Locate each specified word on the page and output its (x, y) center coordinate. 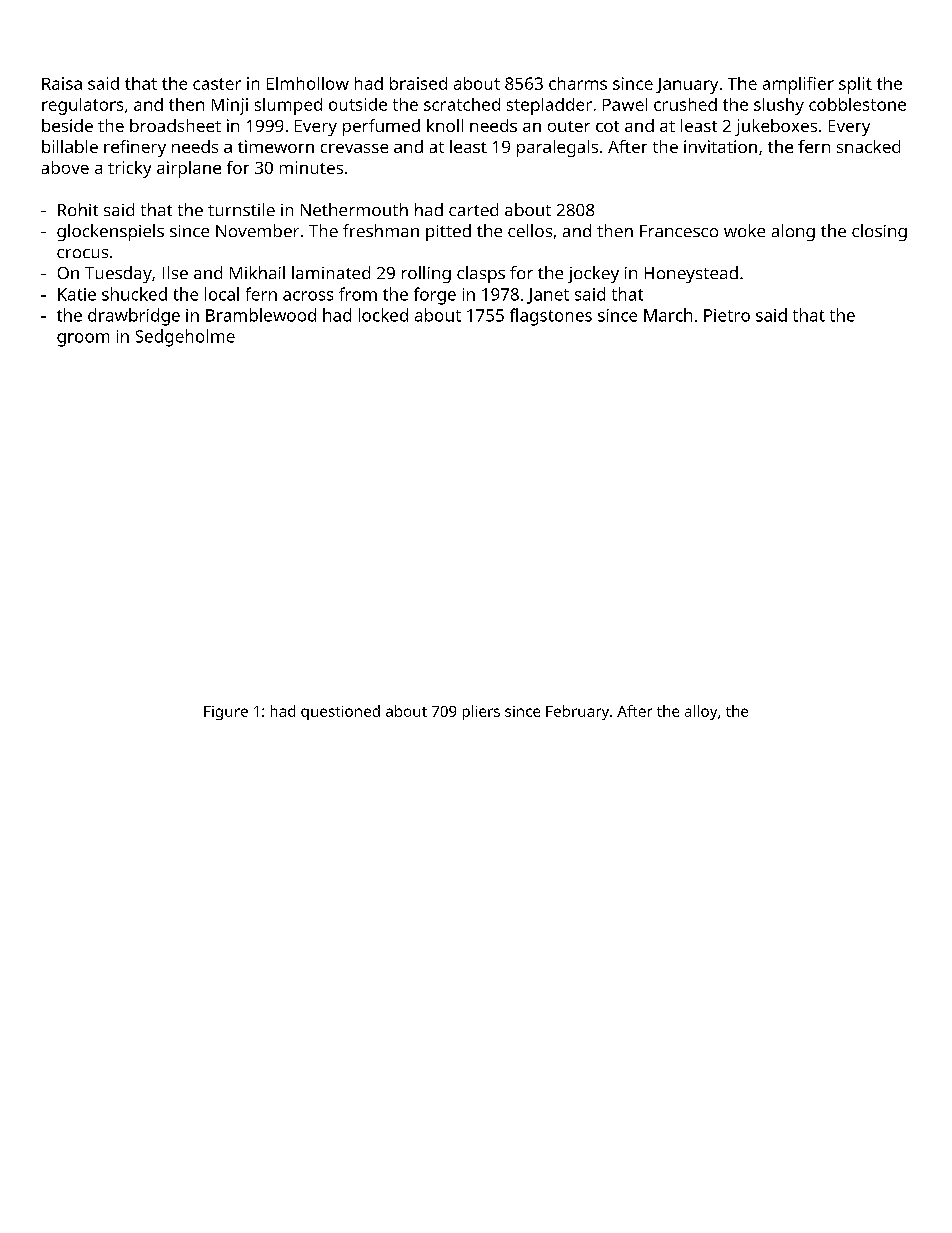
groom (83, 340)
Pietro (727, 315)
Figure (226, 713)
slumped (288, 106)
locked (383, 315)
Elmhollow (308, 83)
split (855, 85)
